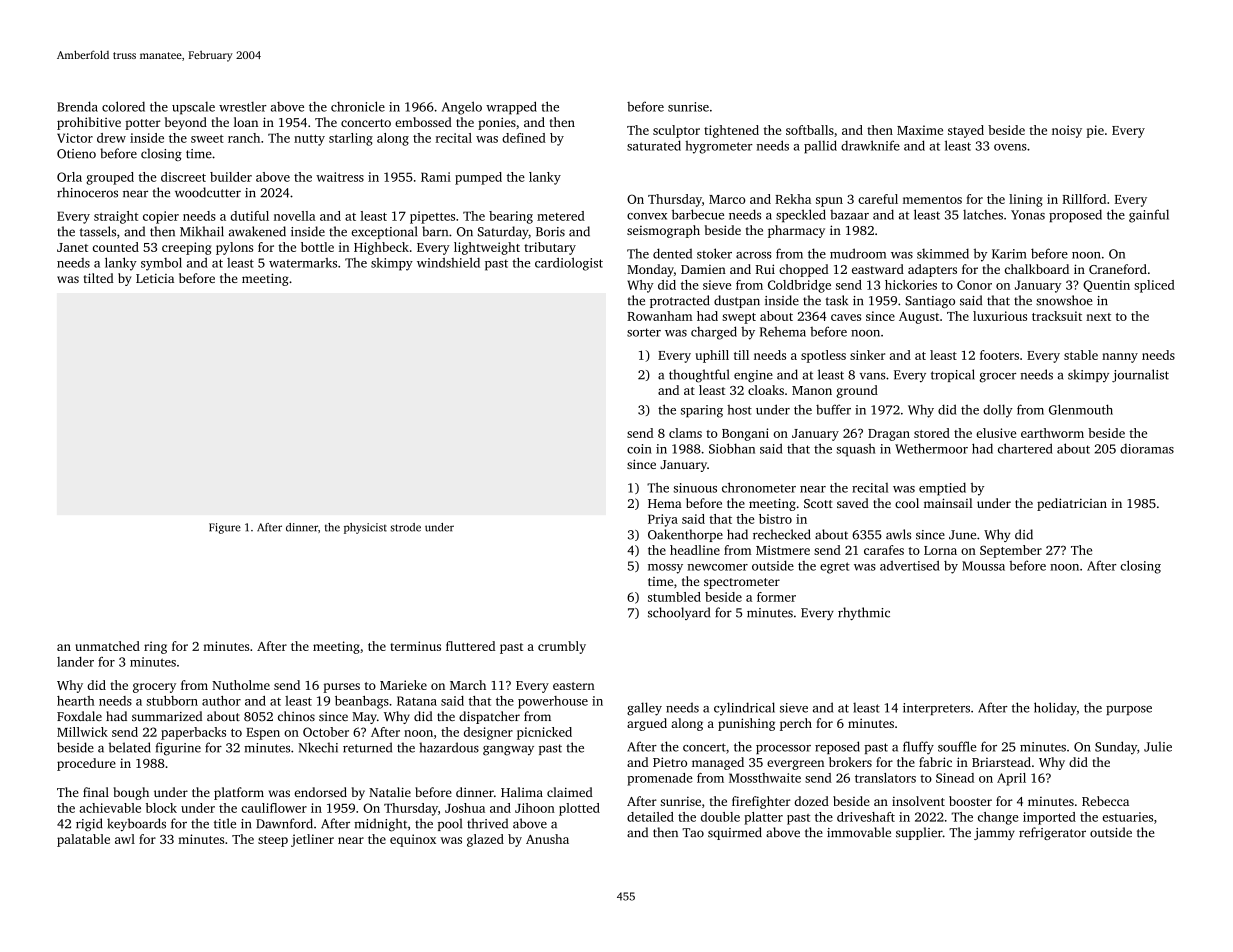 This screenshot has height=952, width=1233. Describe the element at coordinates (889, 435) in the screenshot. I see `Dragan` at that location.
